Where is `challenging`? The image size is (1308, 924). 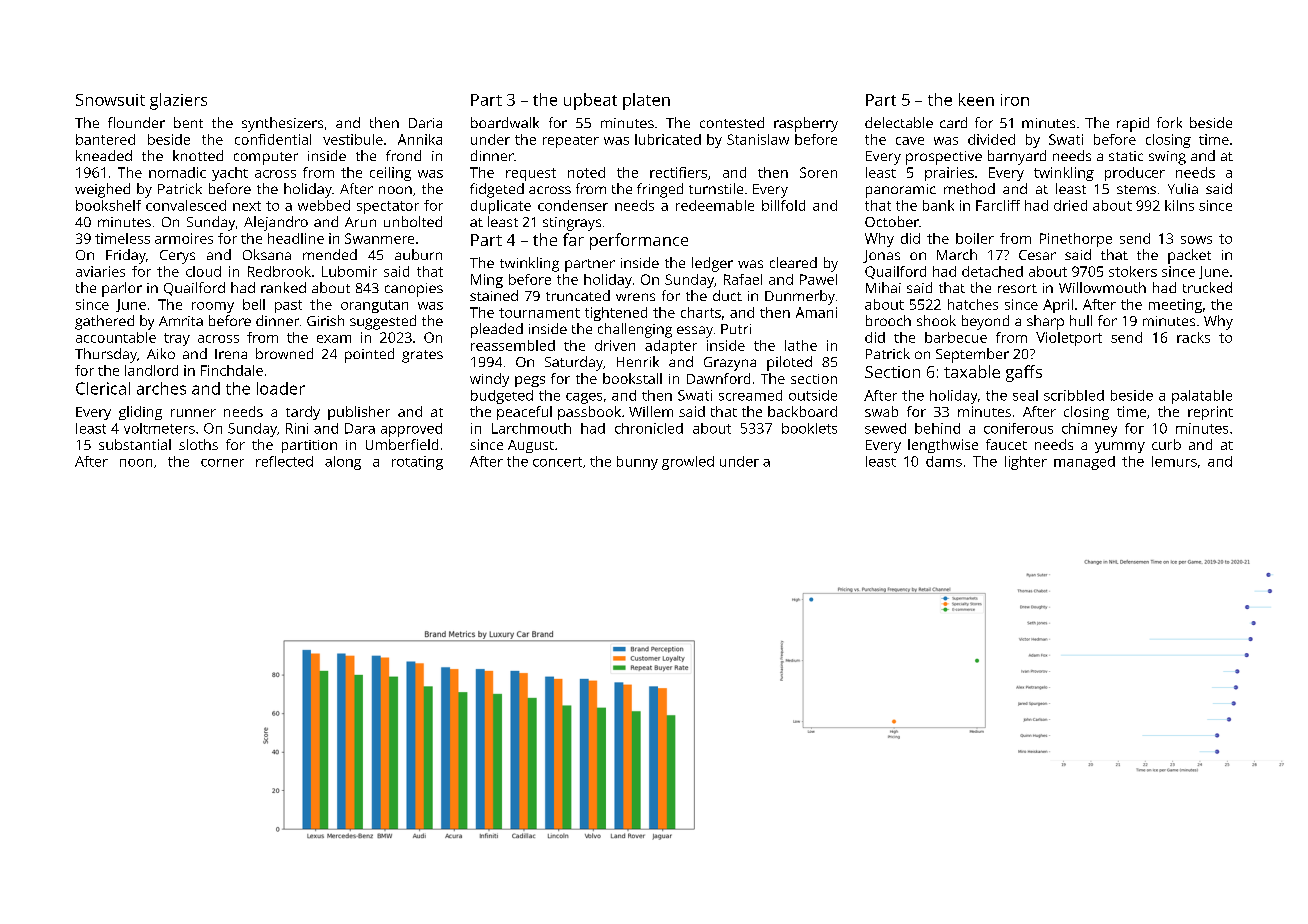 challenging is located at coordinates (635, 330).
